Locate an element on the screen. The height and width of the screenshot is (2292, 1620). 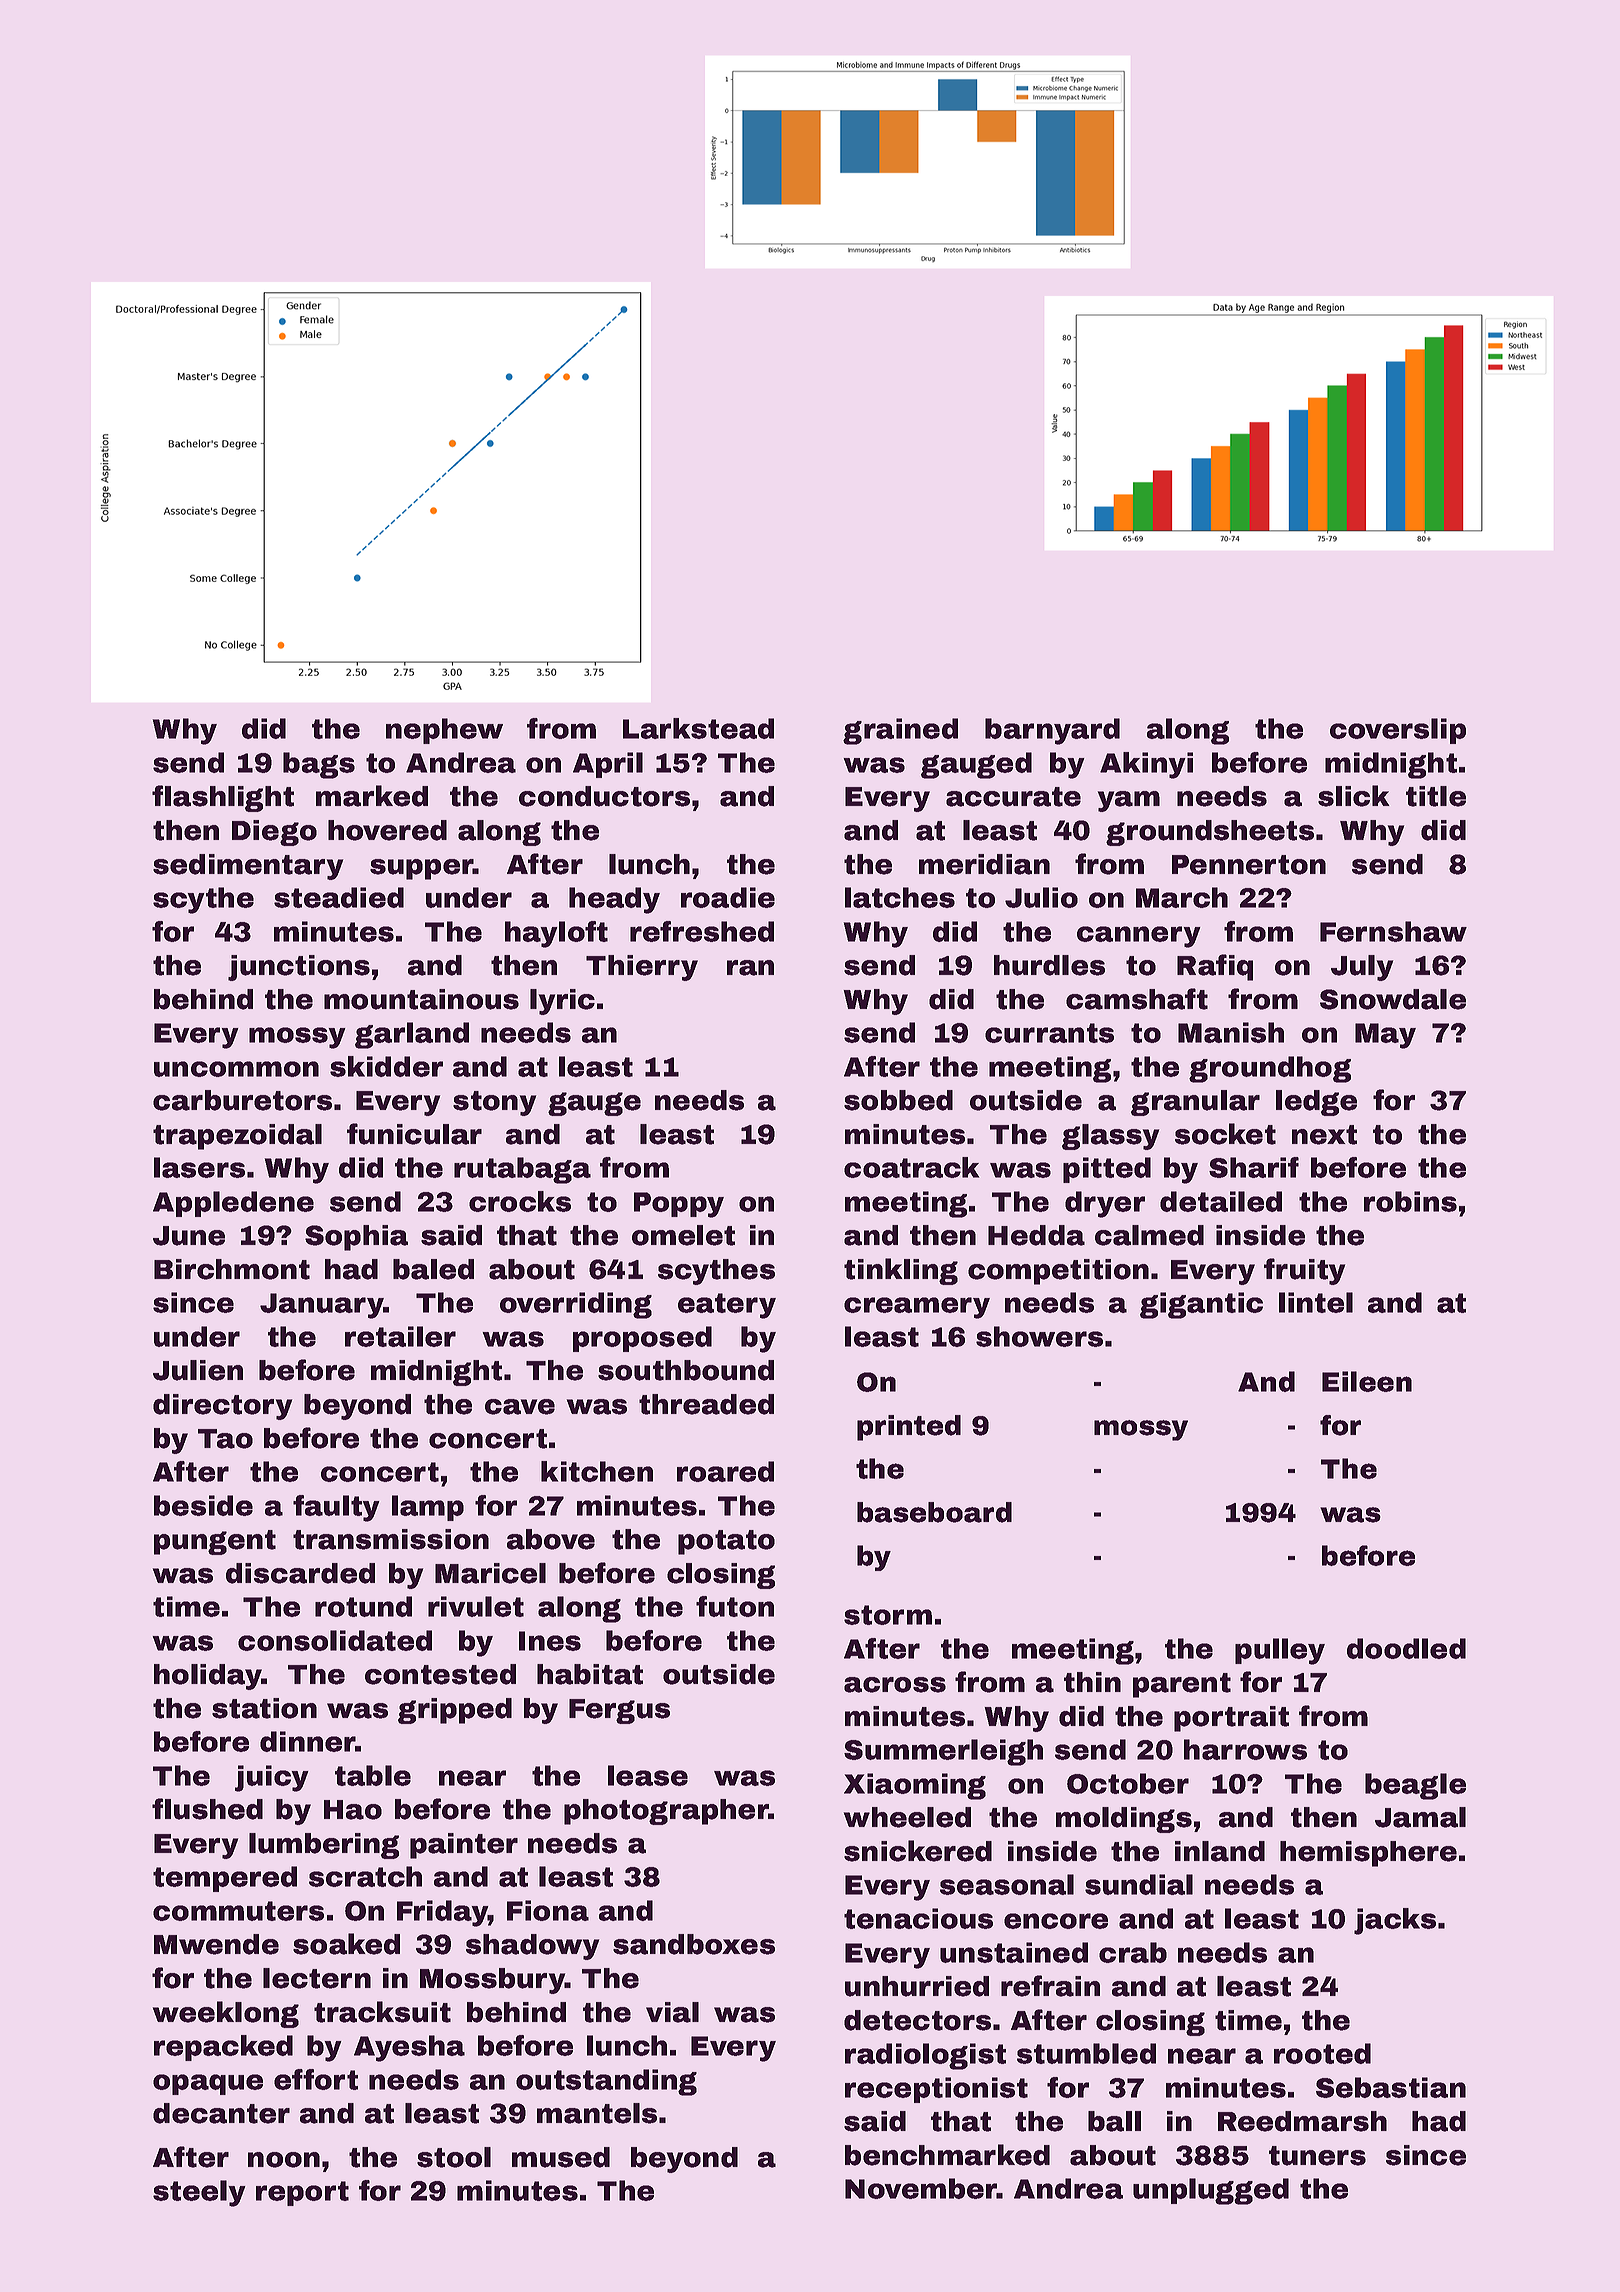
creamery is located at coordinates (917, 1308).
